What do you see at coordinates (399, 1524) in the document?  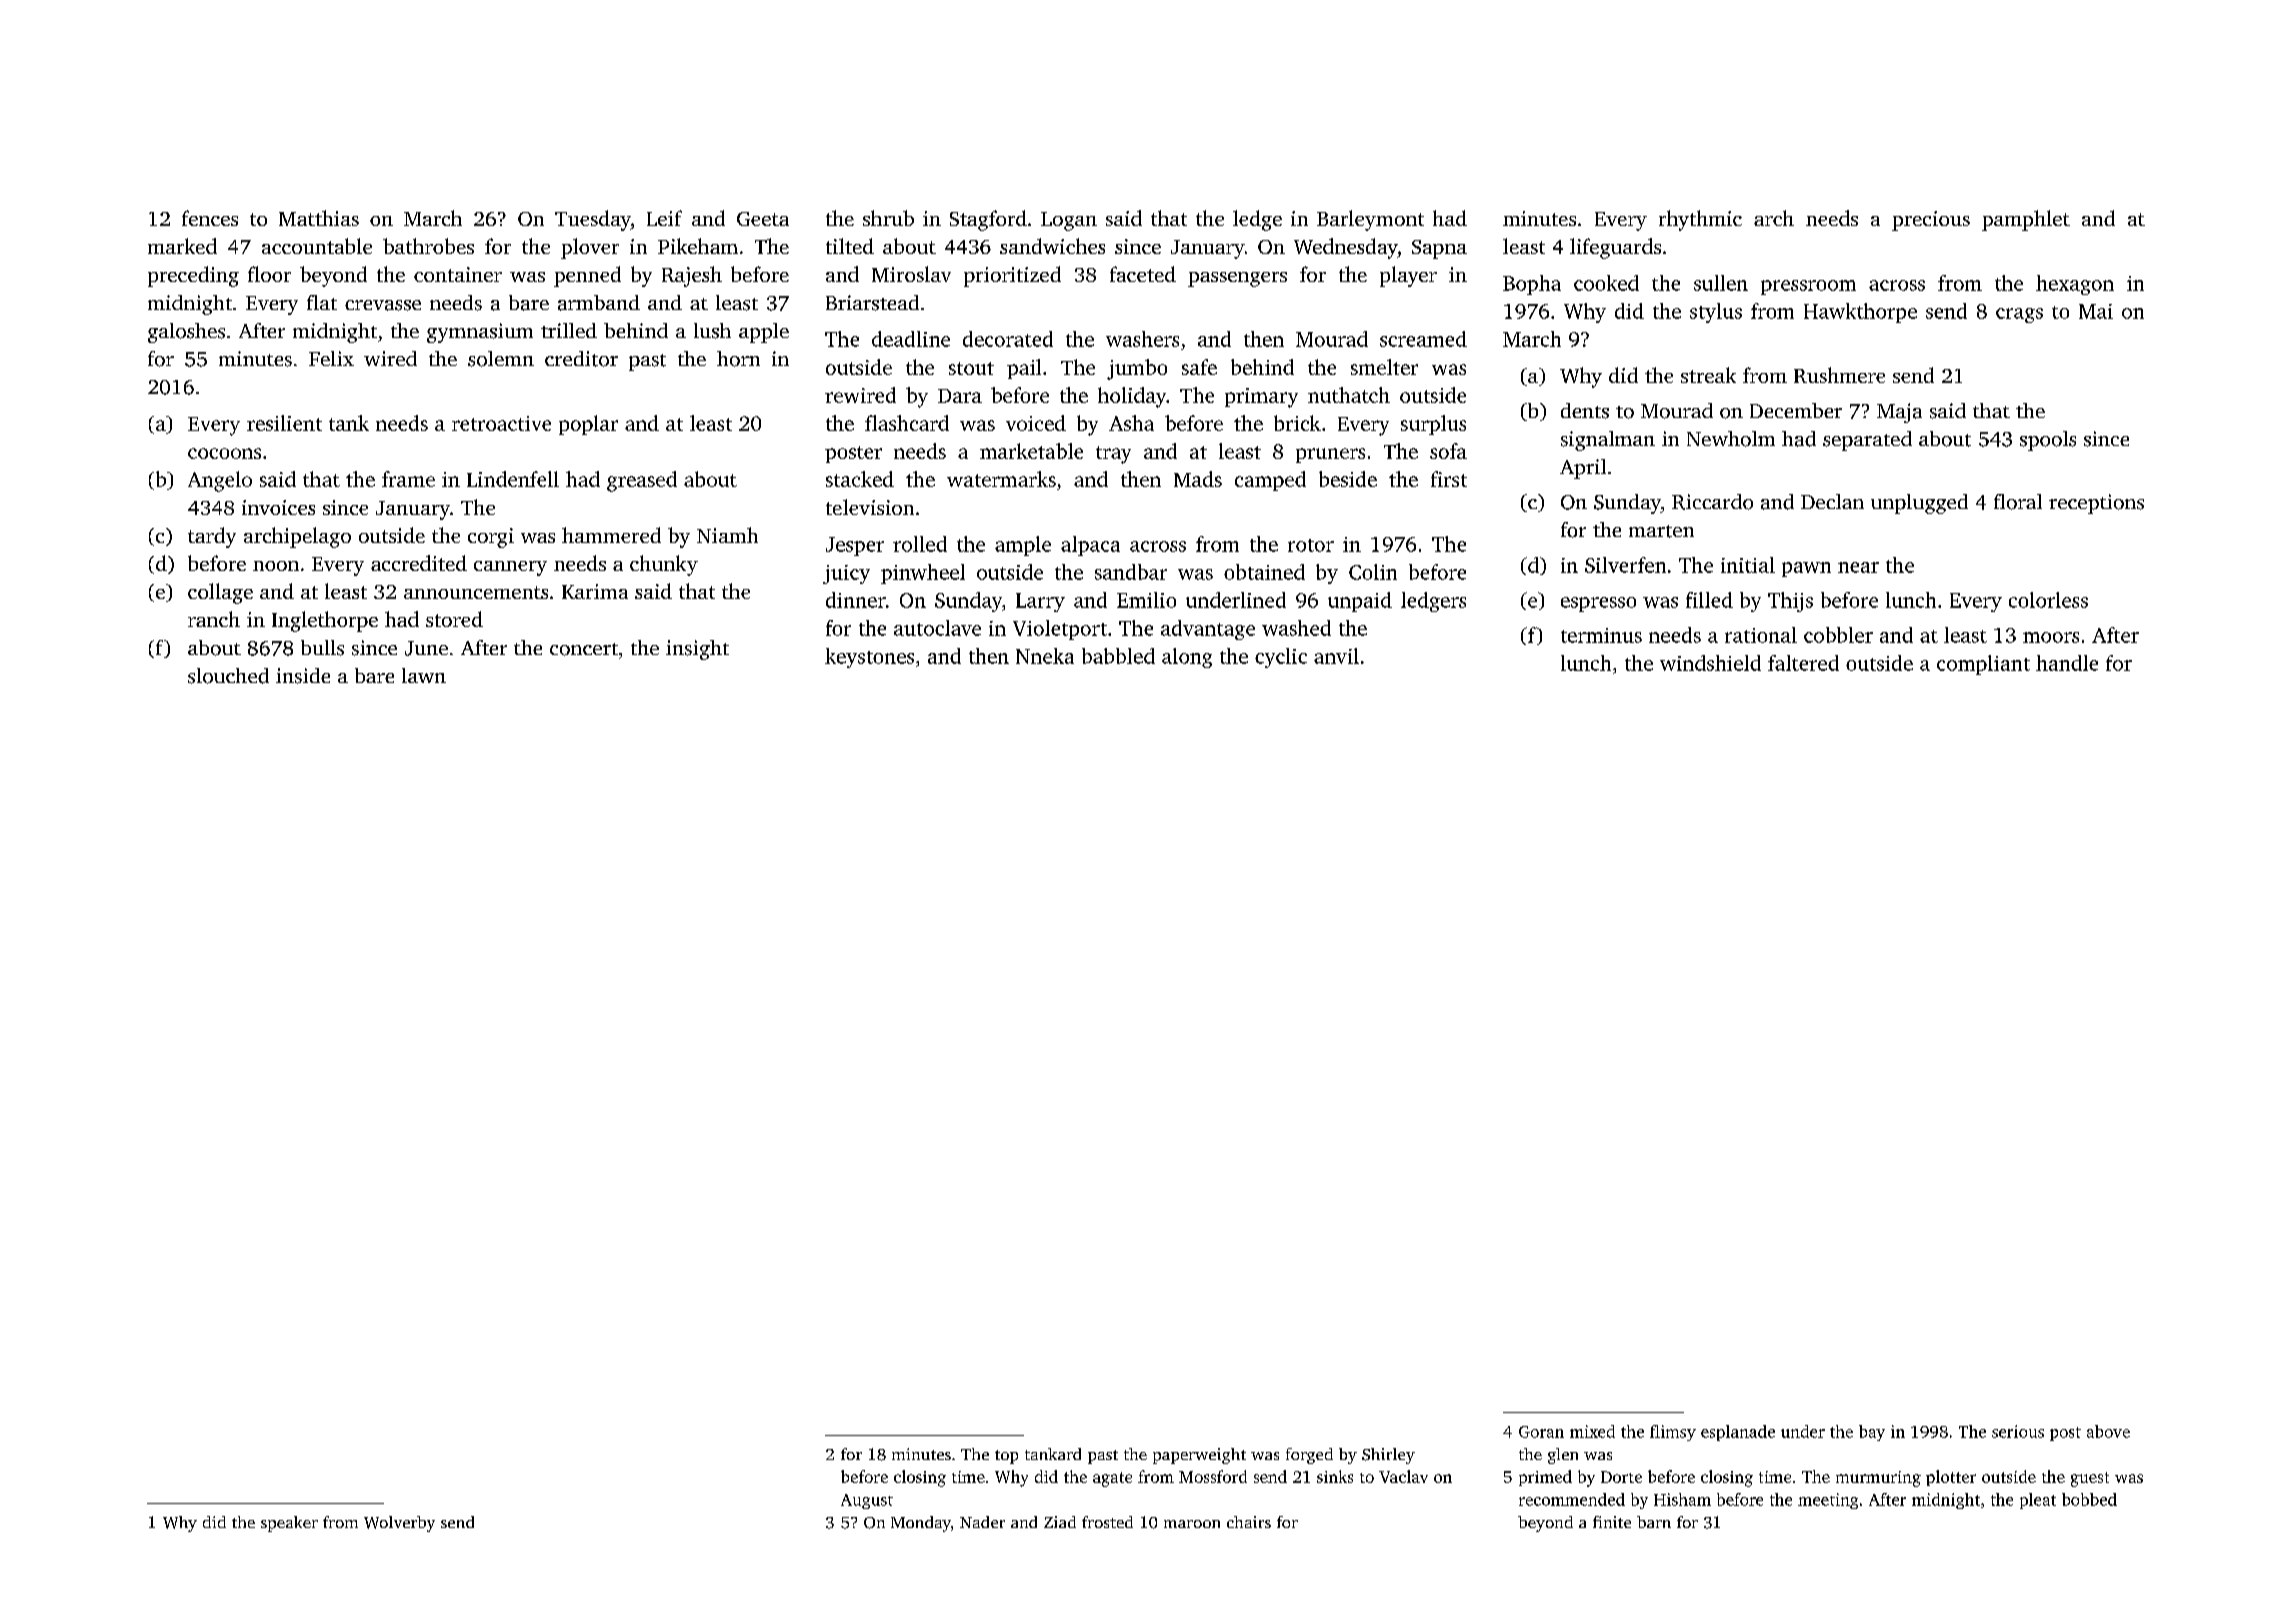 I see `Wolverby` at bounding box center [399, 1524].
